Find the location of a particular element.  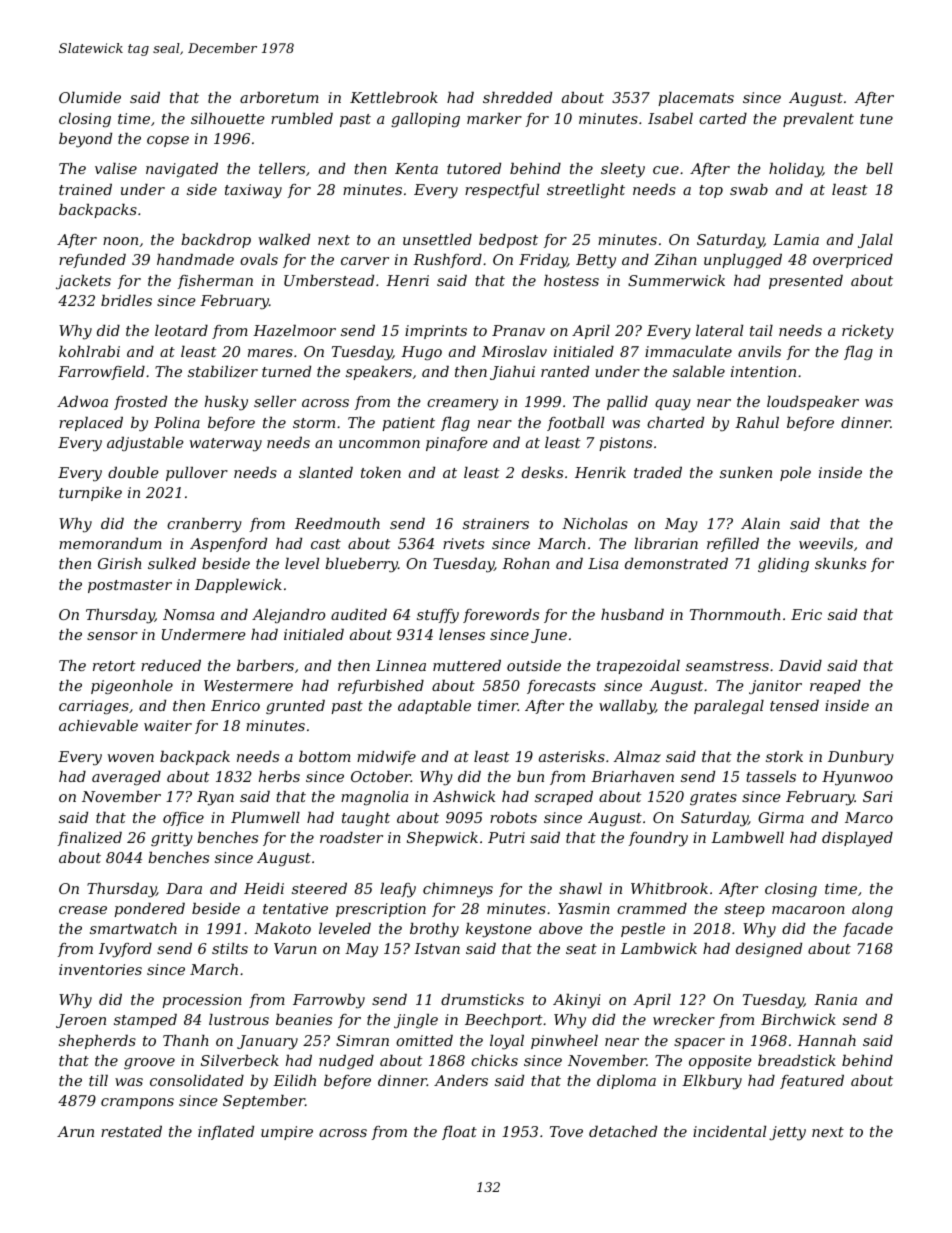

beyond is located at coordinates (85, 140).
